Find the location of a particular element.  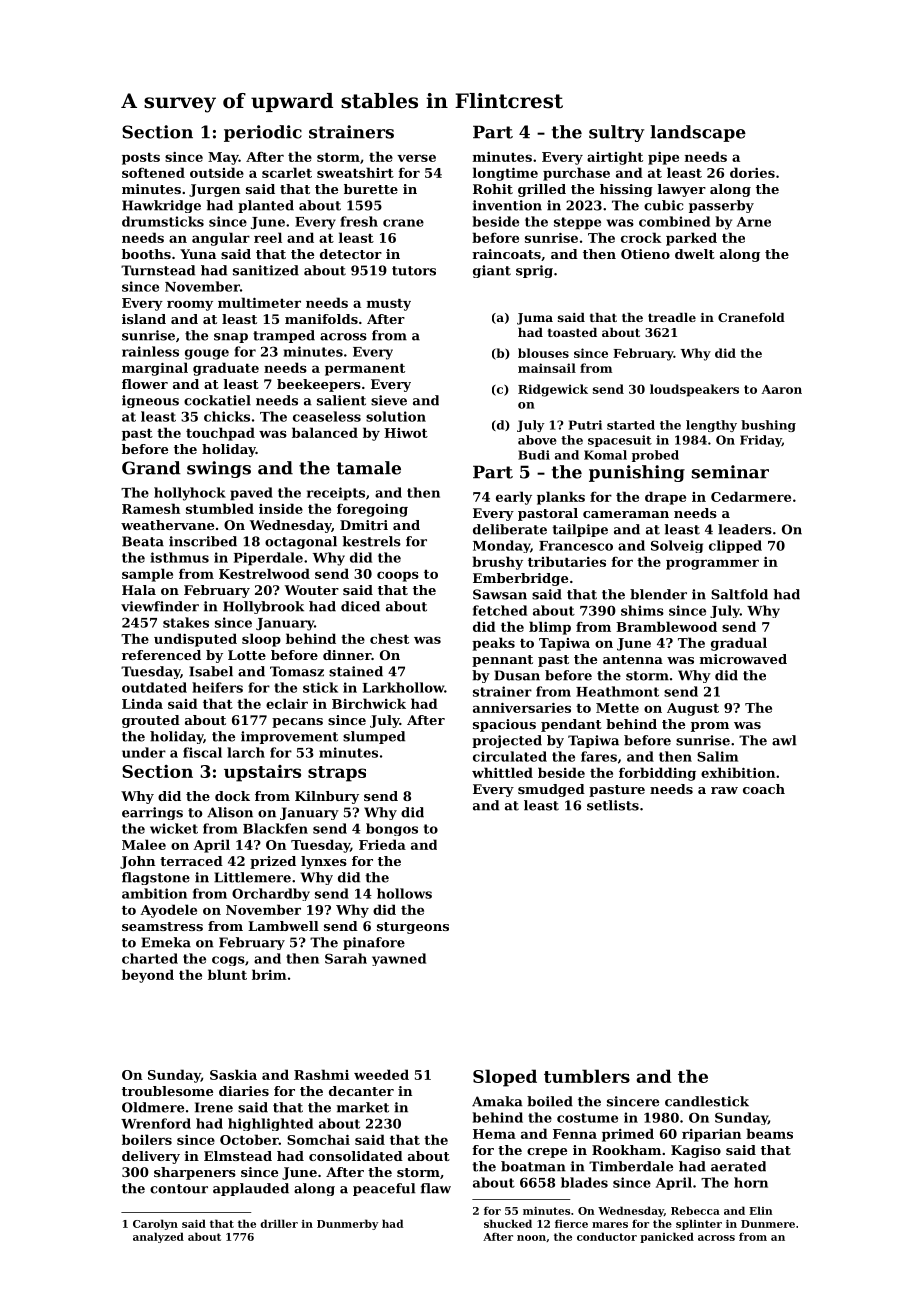

leaders is located at coordinates (745, 529).
